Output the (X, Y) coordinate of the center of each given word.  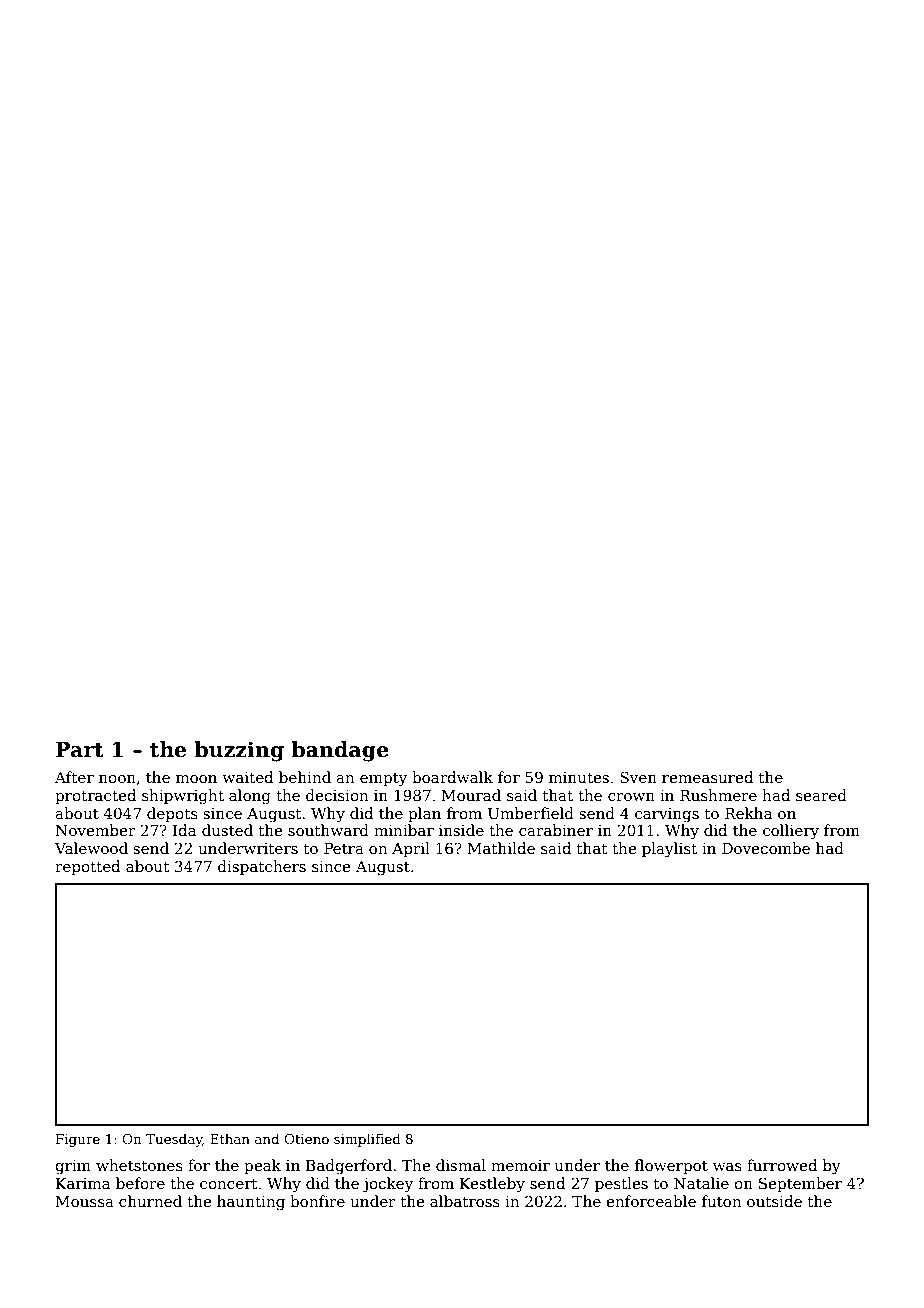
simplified (367, 1140)
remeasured (707, 777)
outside (774, 1201)
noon (117, 779)
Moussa (85, 1201)
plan (424, 814)
